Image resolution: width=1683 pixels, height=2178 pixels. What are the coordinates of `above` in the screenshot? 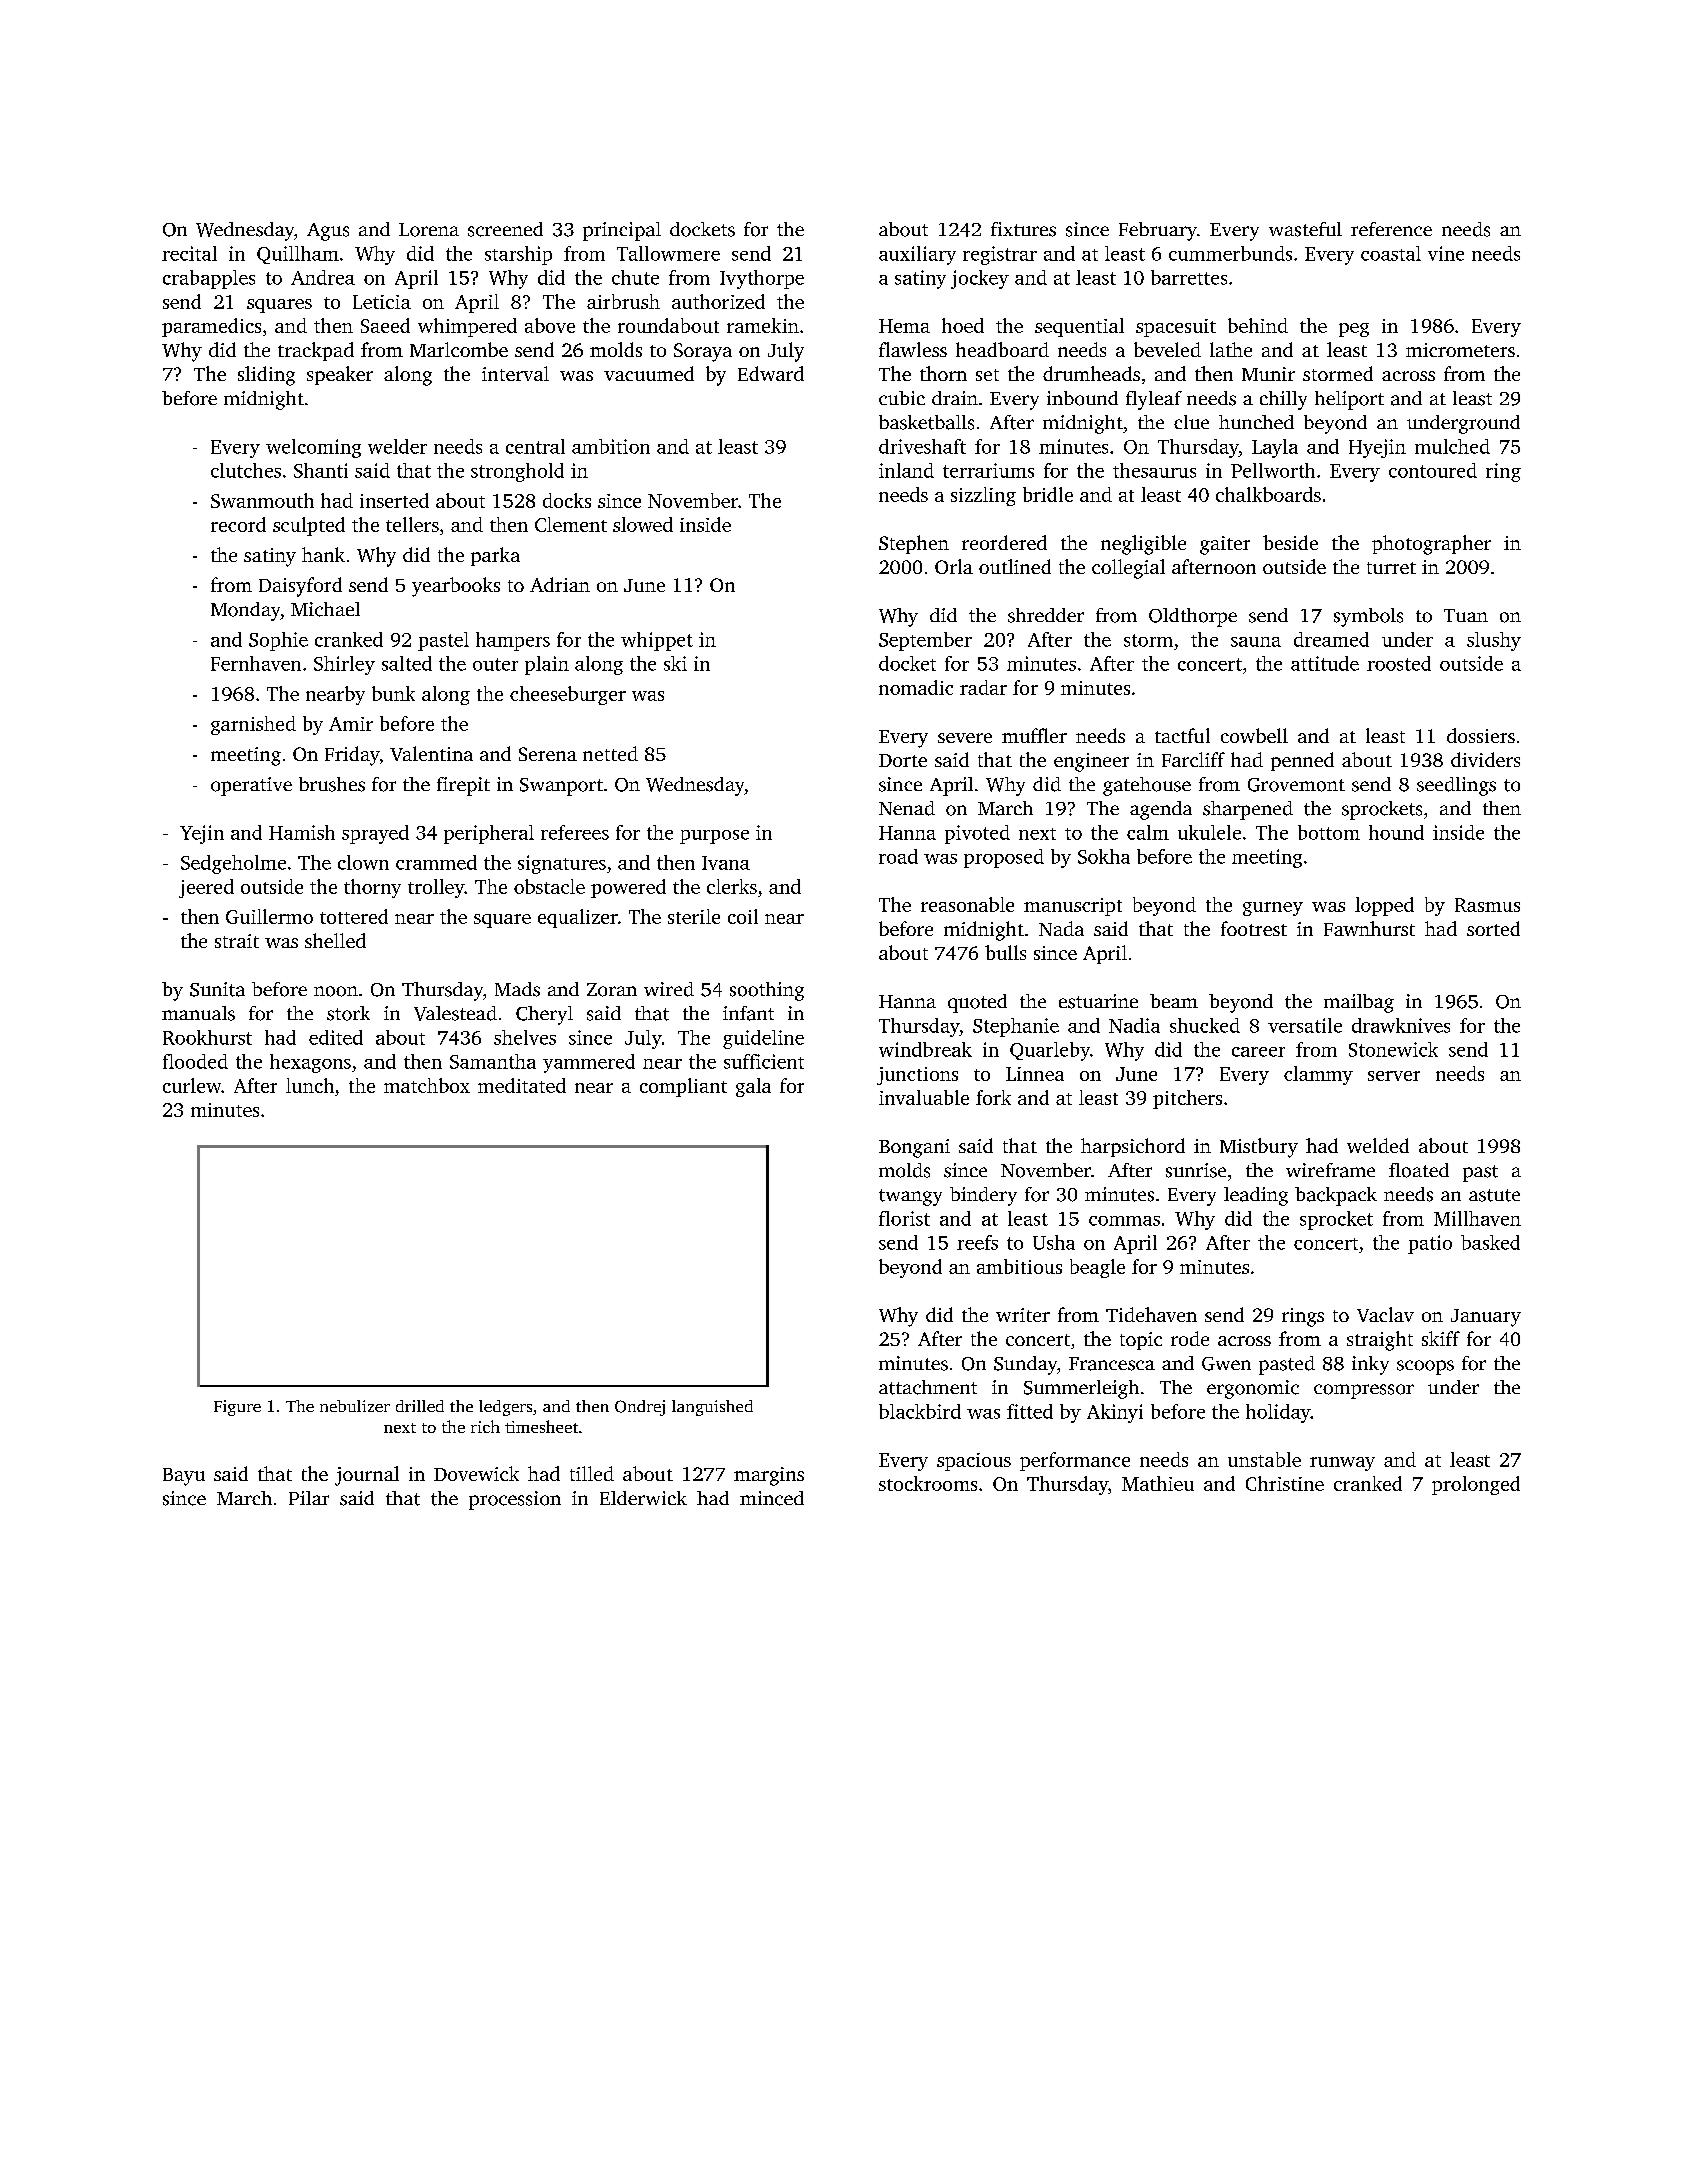 It's located at (550, 325).
